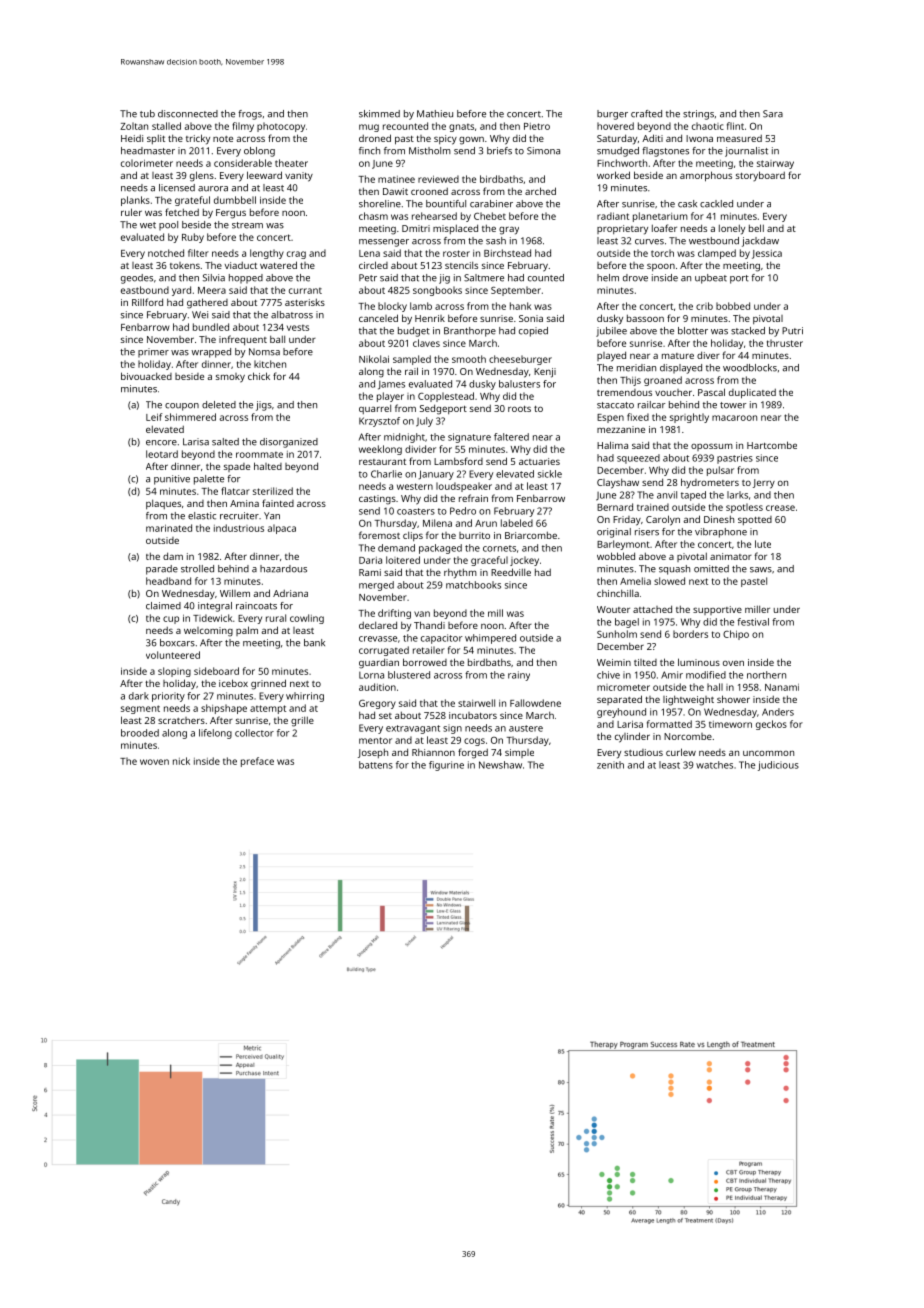  I want to click on woodblocks, so click(750, 368).
